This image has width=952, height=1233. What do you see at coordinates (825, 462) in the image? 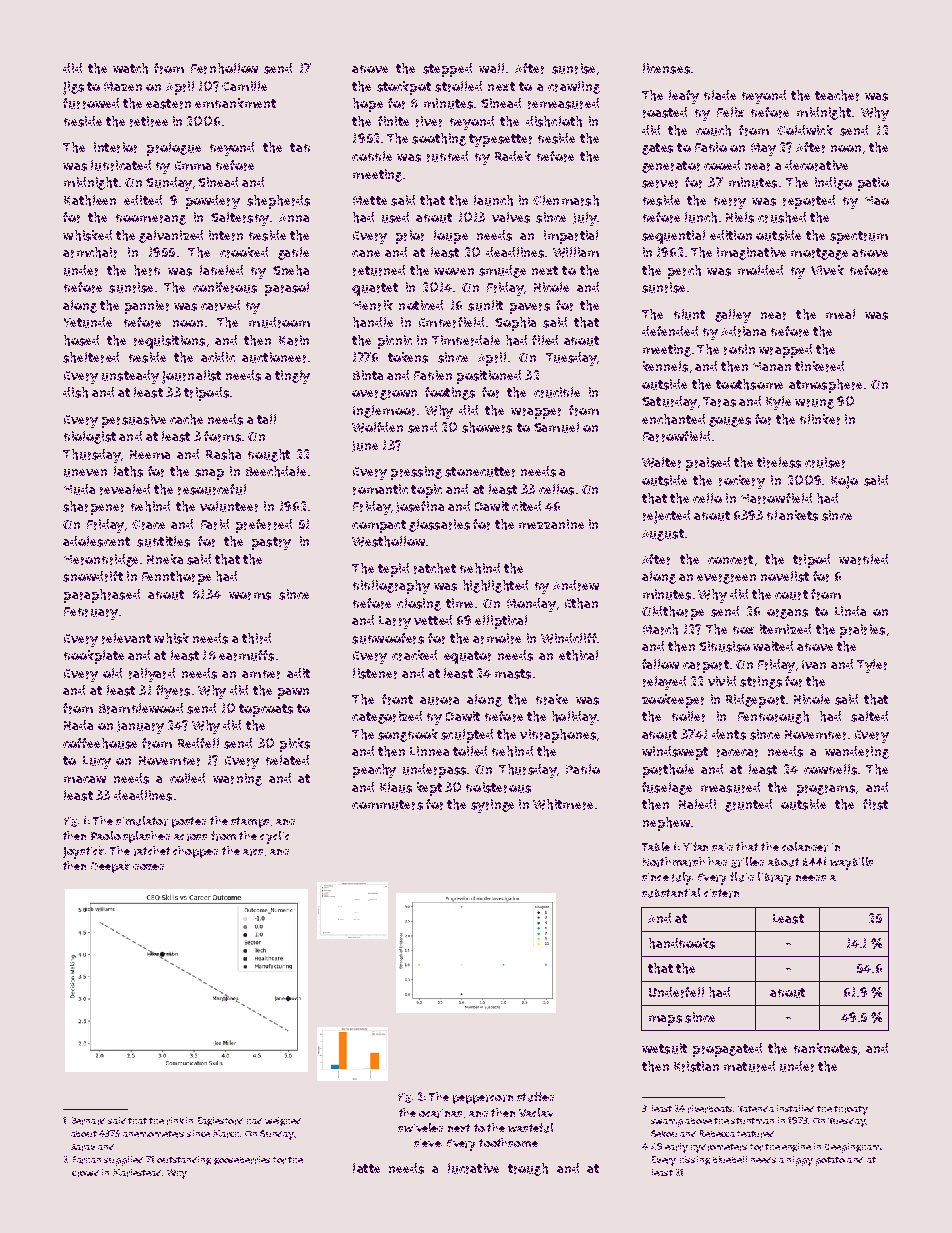
I see `cruiser` at bounding box center [825, 462].
